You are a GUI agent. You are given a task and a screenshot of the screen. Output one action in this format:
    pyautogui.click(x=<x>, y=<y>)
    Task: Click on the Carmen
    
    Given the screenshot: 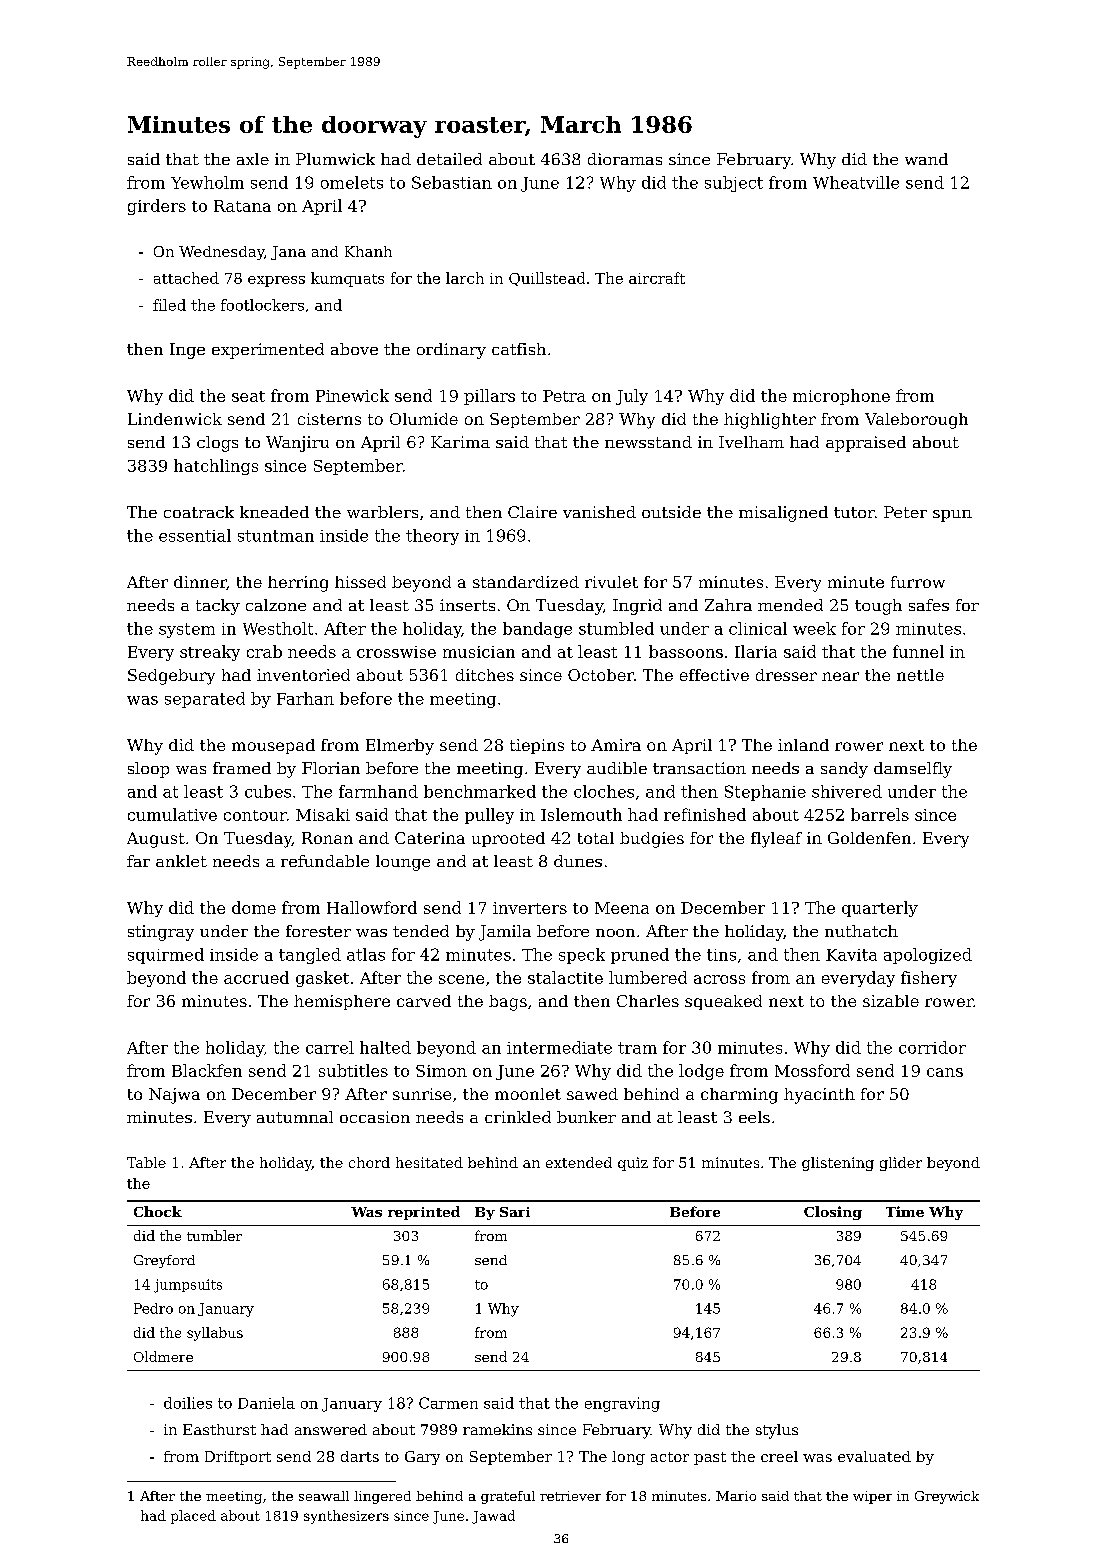 What is the action you would take?
    pyautogui.click(x=448, y=1403)
